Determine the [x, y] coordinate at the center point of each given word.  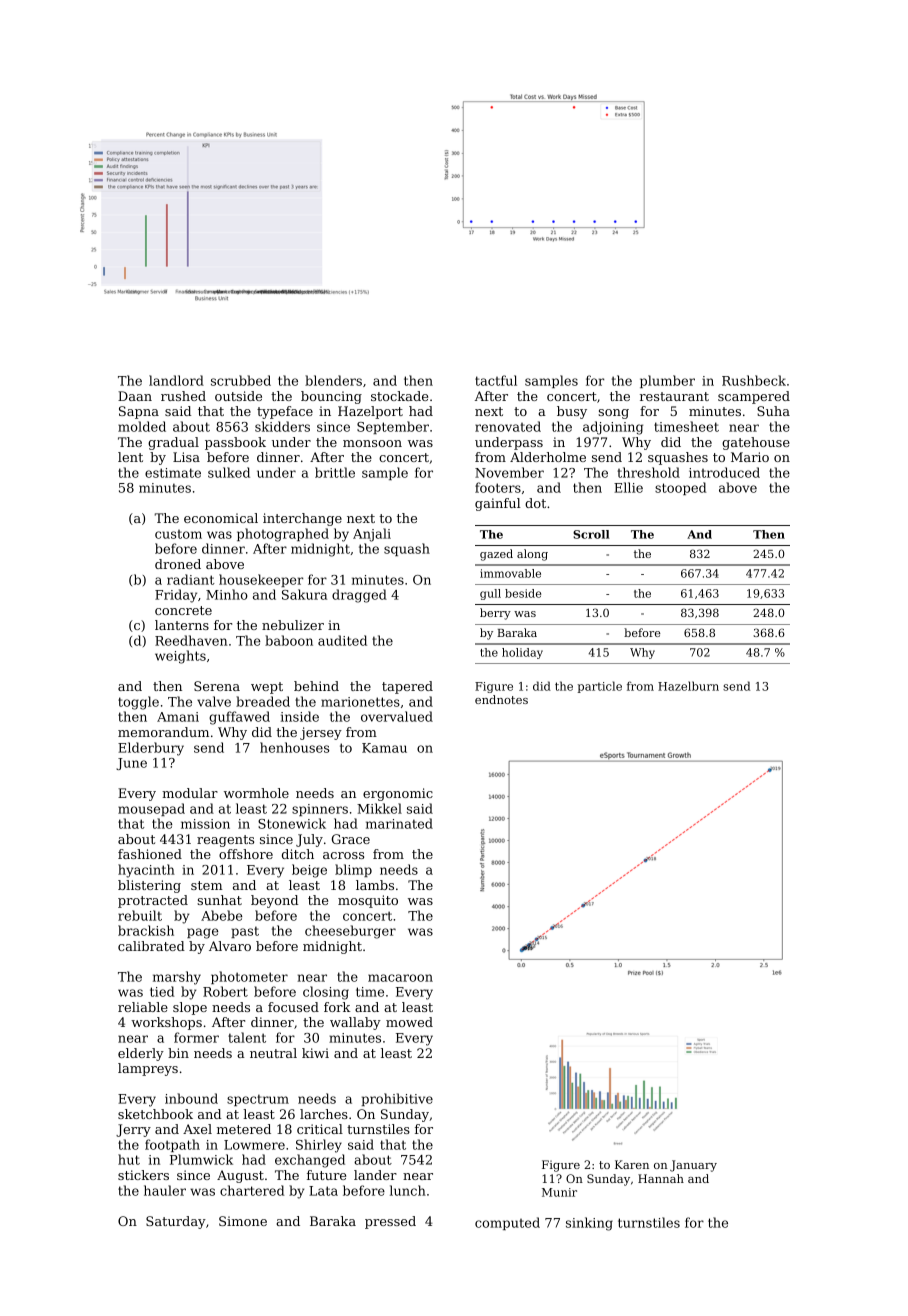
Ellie [628, 487]
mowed [409, 1022]
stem [207, 885]
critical [320, 1129]
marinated [399, 823]
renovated [508, 426]
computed [507, 1223]
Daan [135, 396]
